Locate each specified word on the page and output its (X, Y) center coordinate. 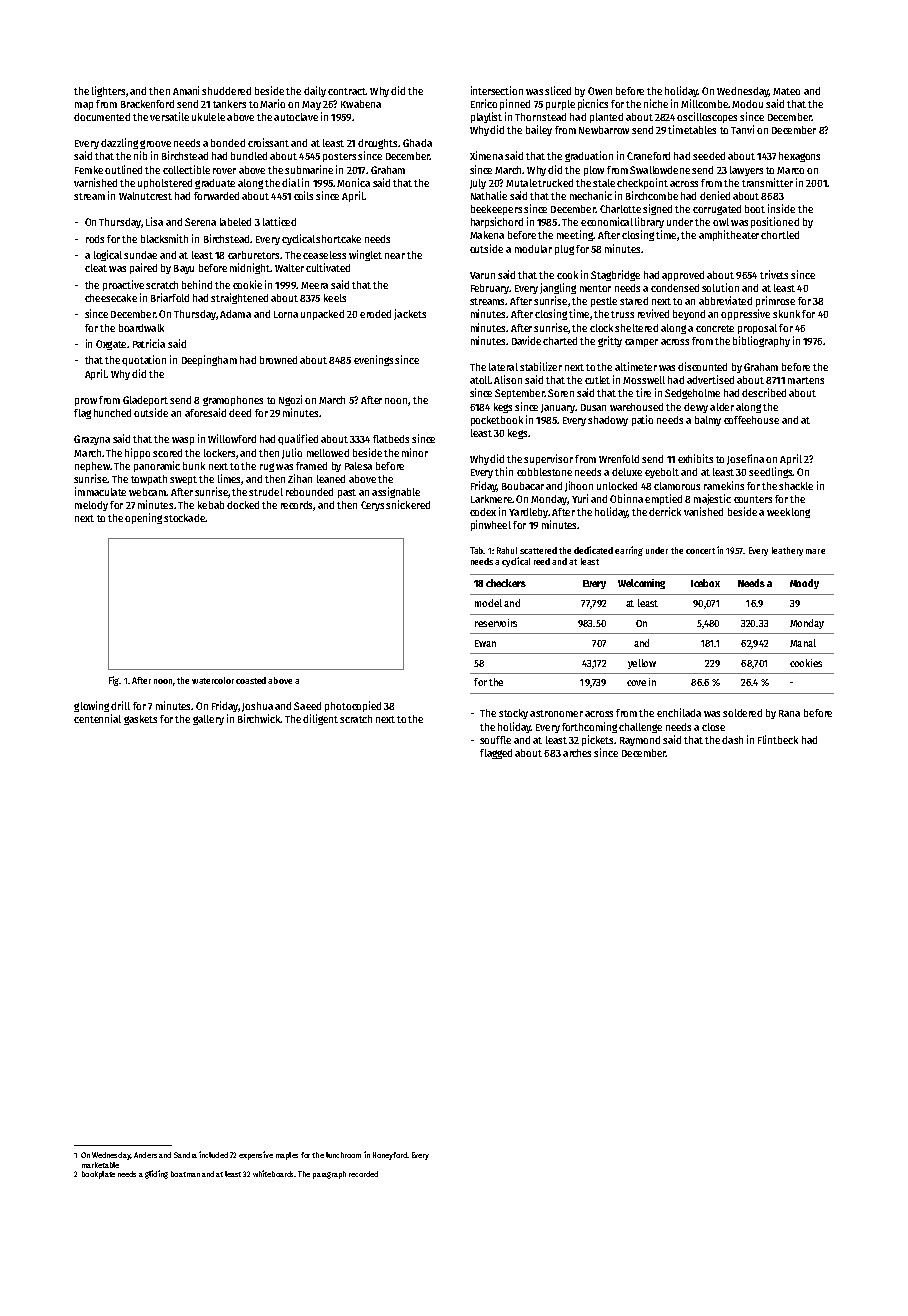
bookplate (98, 1175)
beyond (689, 315)
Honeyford (390, 1156)
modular (533, 249)
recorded (363, 1174)
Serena (200, 222)
